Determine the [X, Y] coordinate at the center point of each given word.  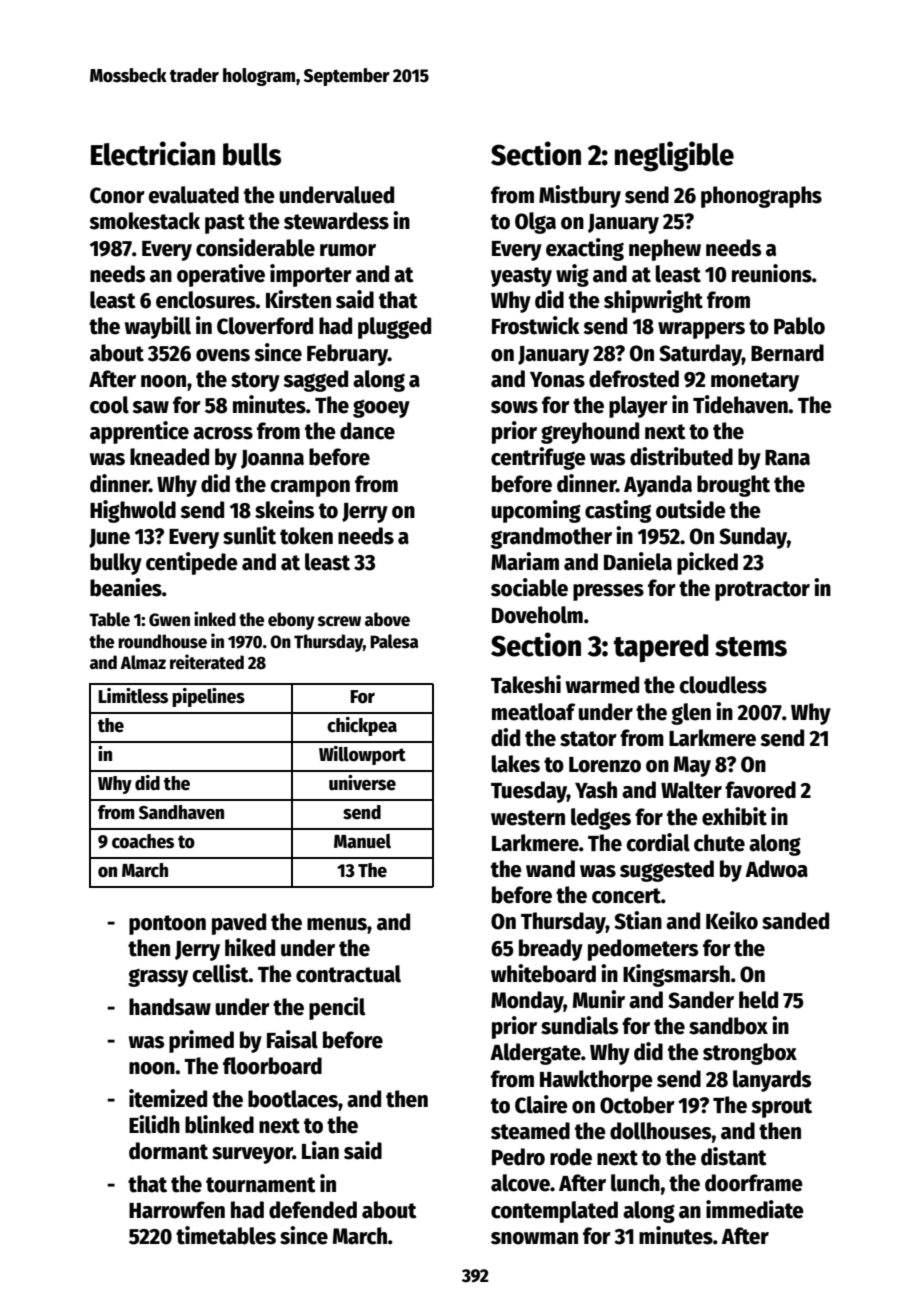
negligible [674, 156]
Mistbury [580, 196]
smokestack [144, 221]
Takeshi [526, 684]
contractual [348, 974]
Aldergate [535, 1054]
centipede [192, 563]
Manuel [362, 841]
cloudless [723, 685]
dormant [168, 1151]
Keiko [732, 920]
